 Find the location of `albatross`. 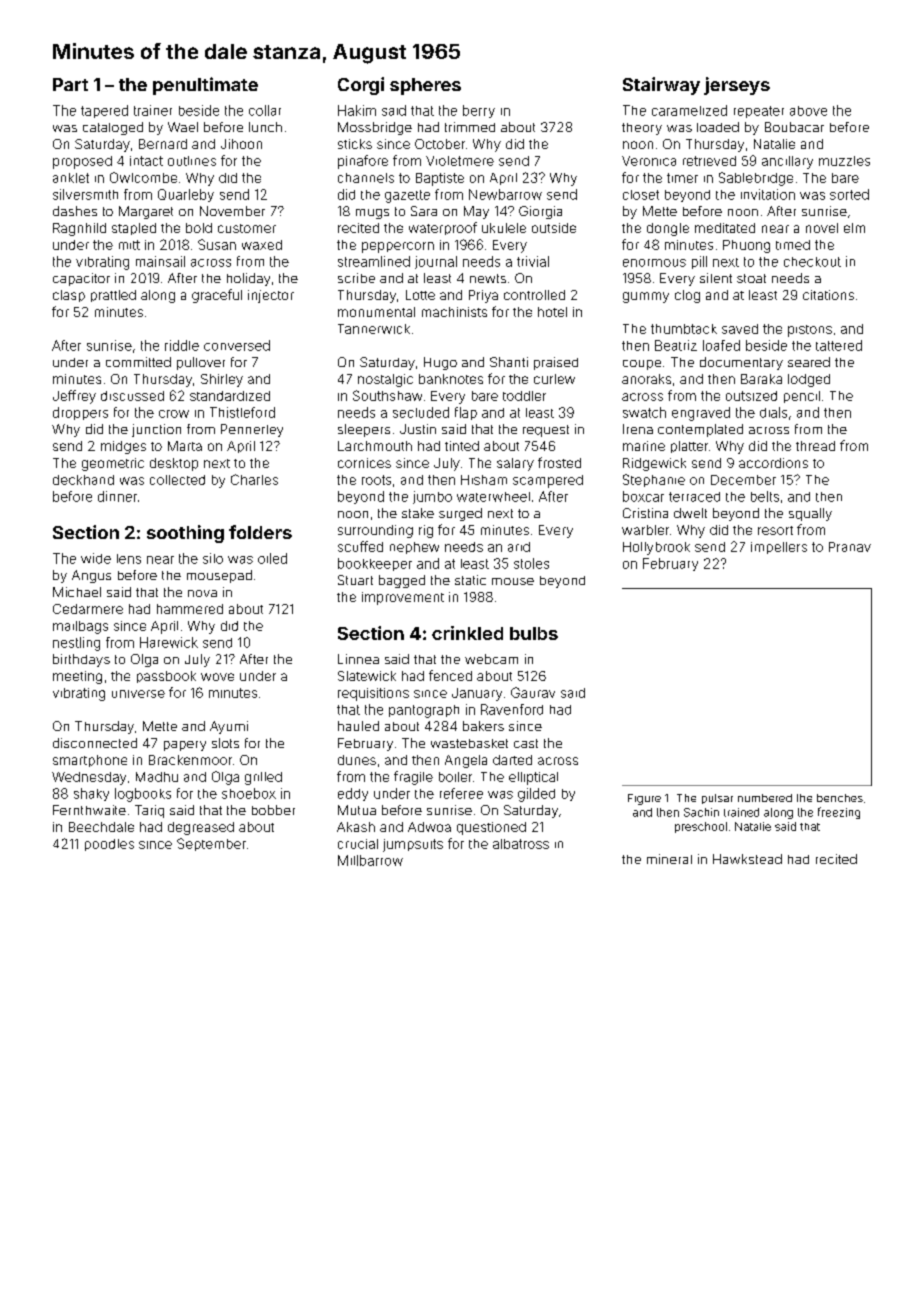

albatross is located at coordinates (521, 844).
